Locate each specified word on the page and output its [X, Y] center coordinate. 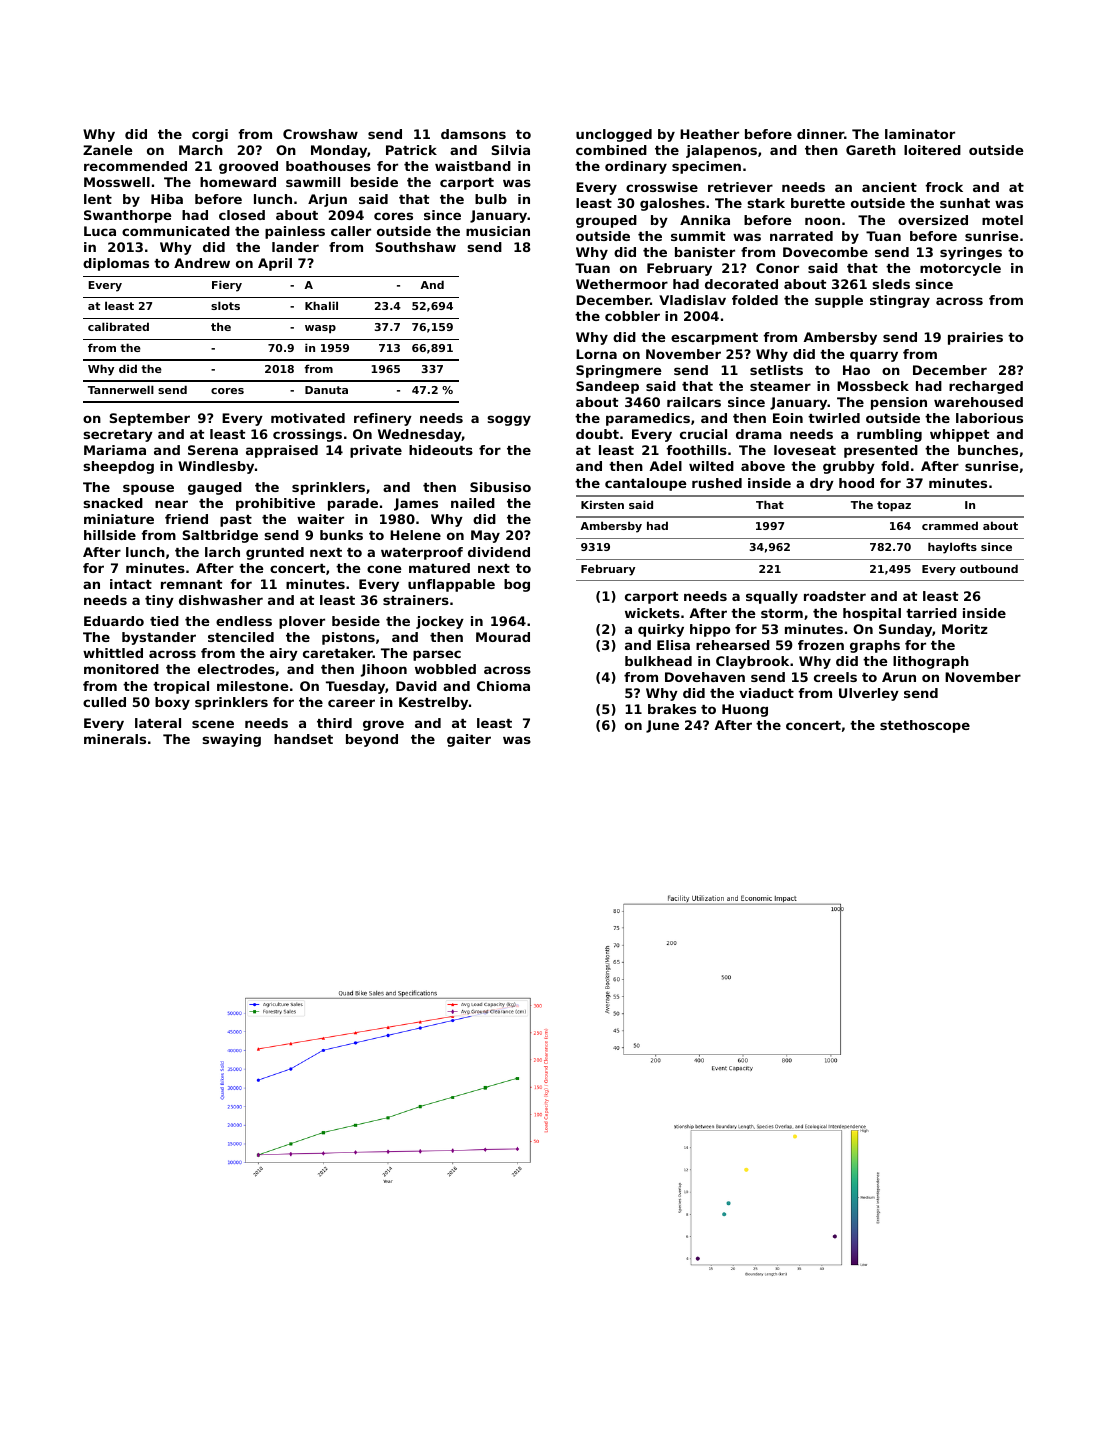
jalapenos [721, 151]
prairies [975, 338]
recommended [135, 166]
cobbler [632, 316]
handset [303, 739]
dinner [820, 134]
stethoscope [925, 726]
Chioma [503, 686]
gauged [215, 488]
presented [881, 451]
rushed [717, 483]
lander [295, 247]
